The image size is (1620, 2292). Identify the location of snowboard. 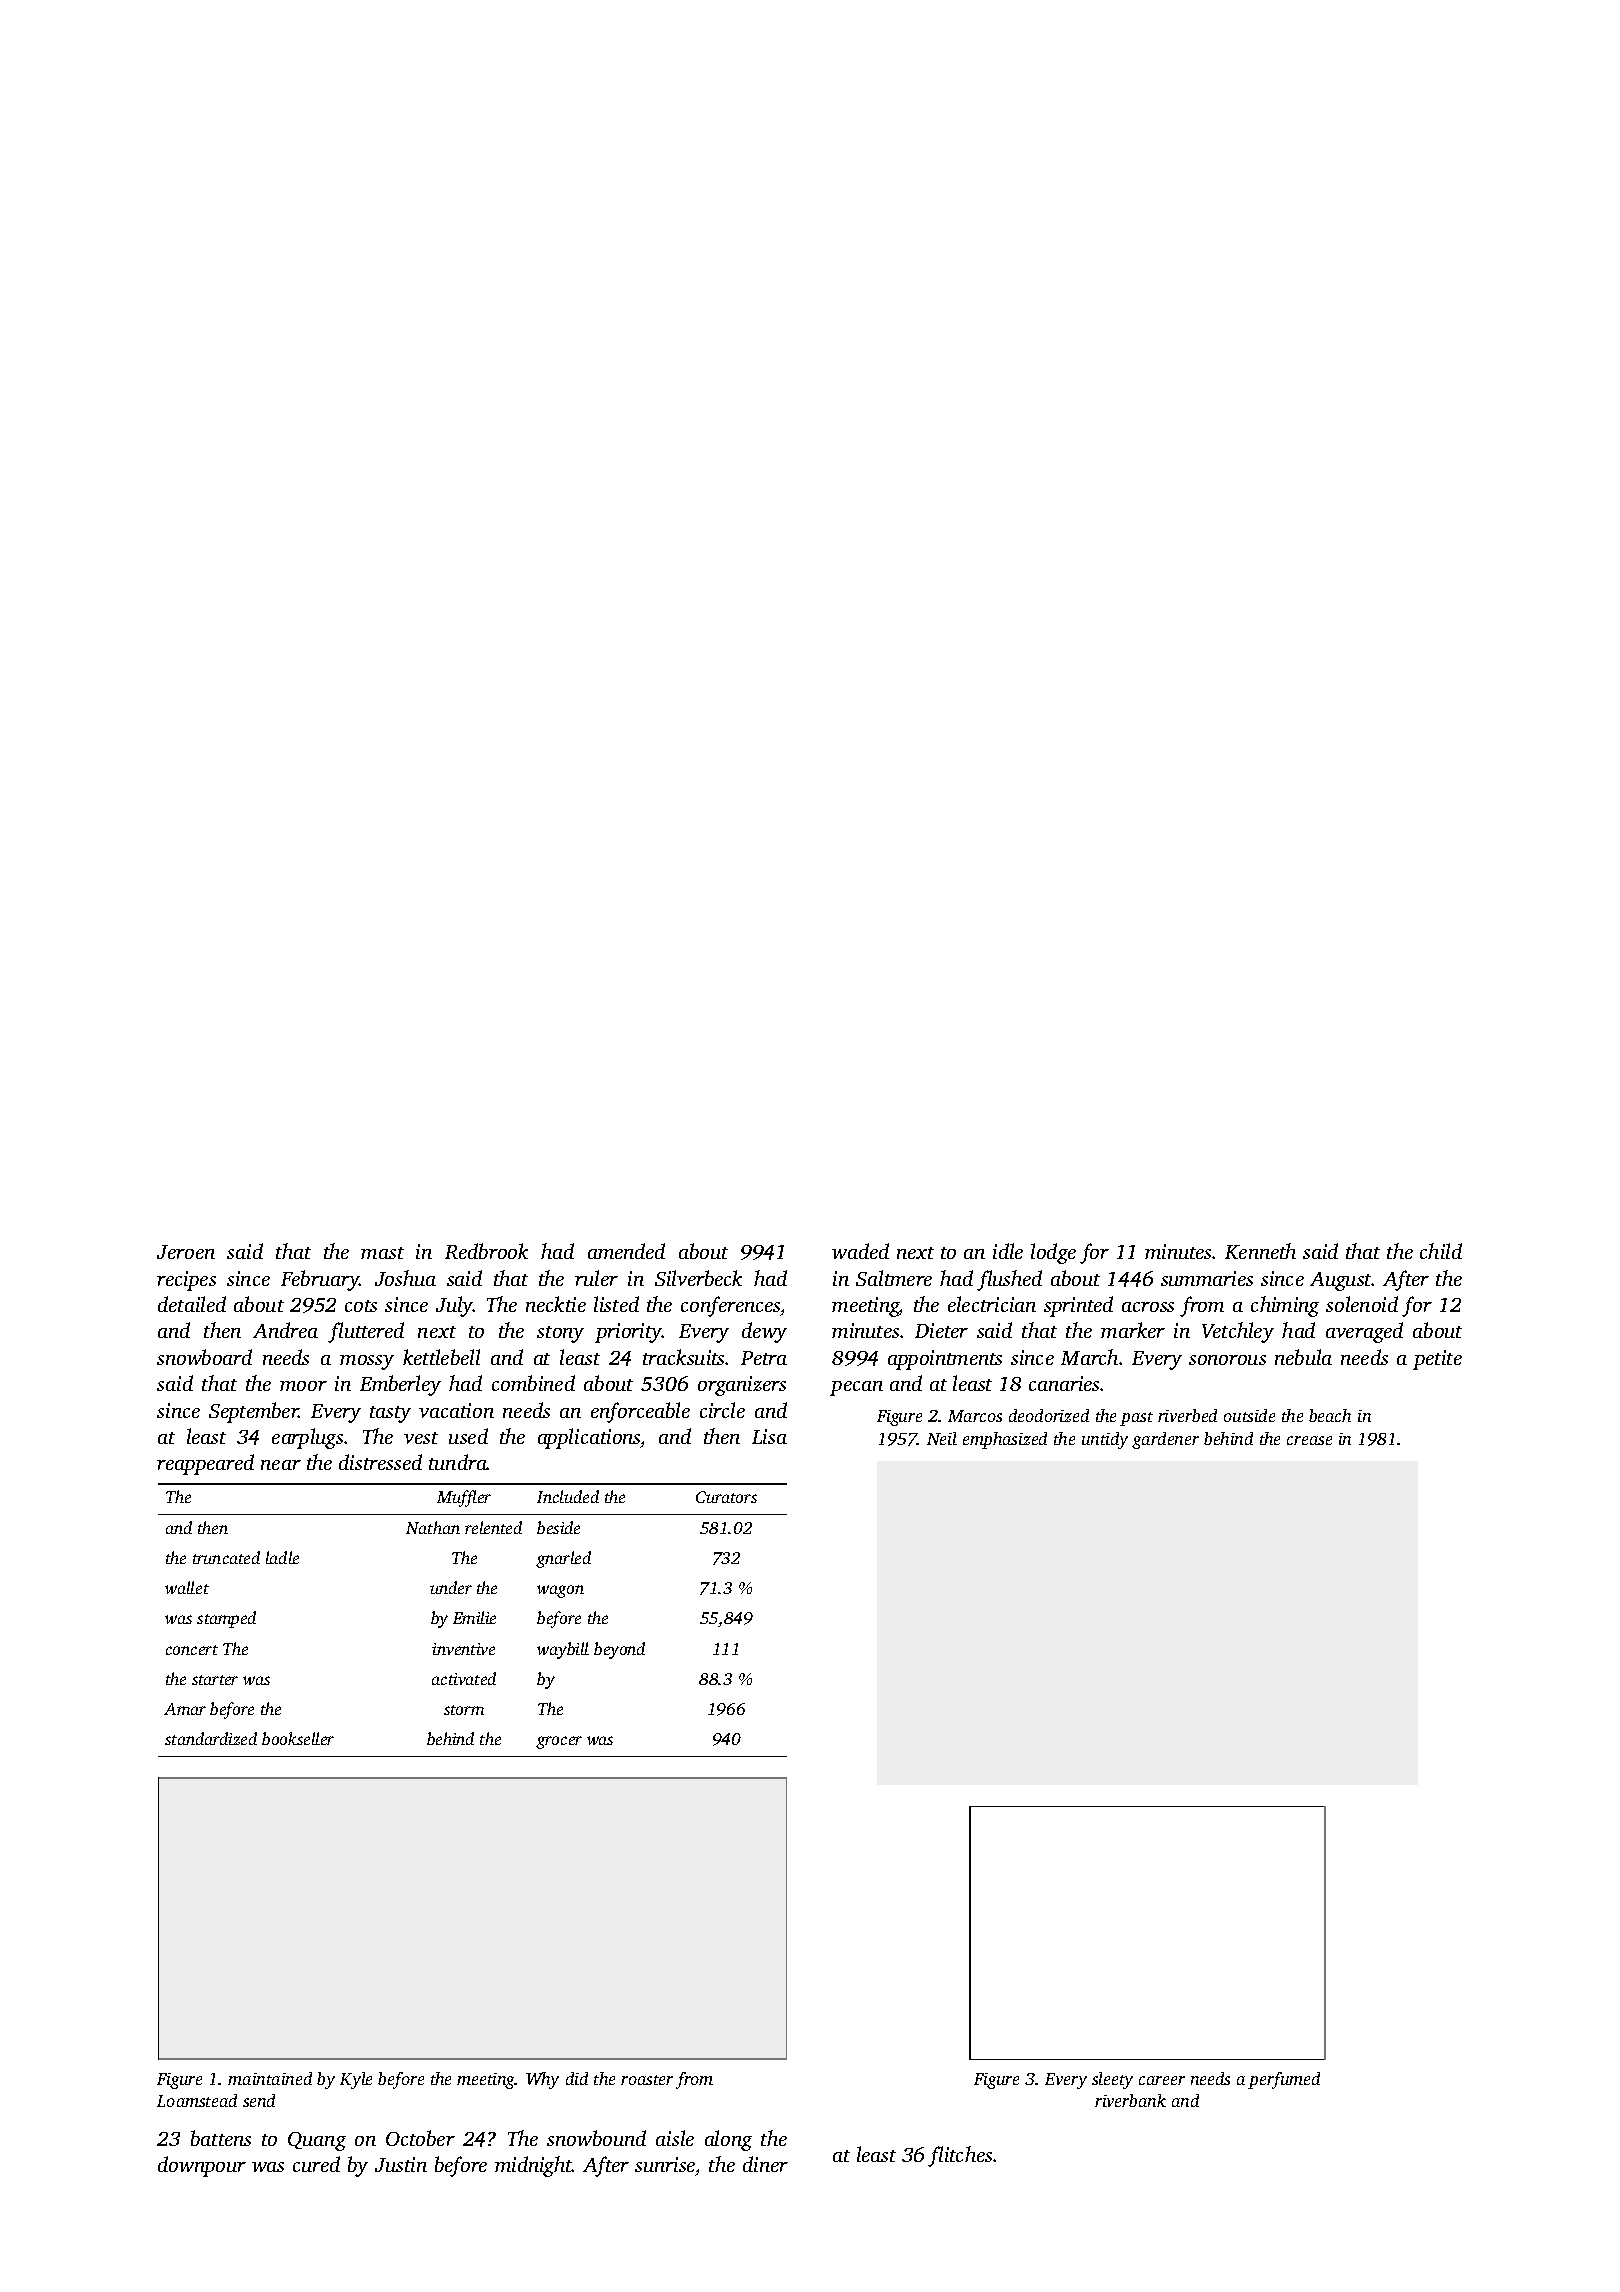
(204, 1357).
